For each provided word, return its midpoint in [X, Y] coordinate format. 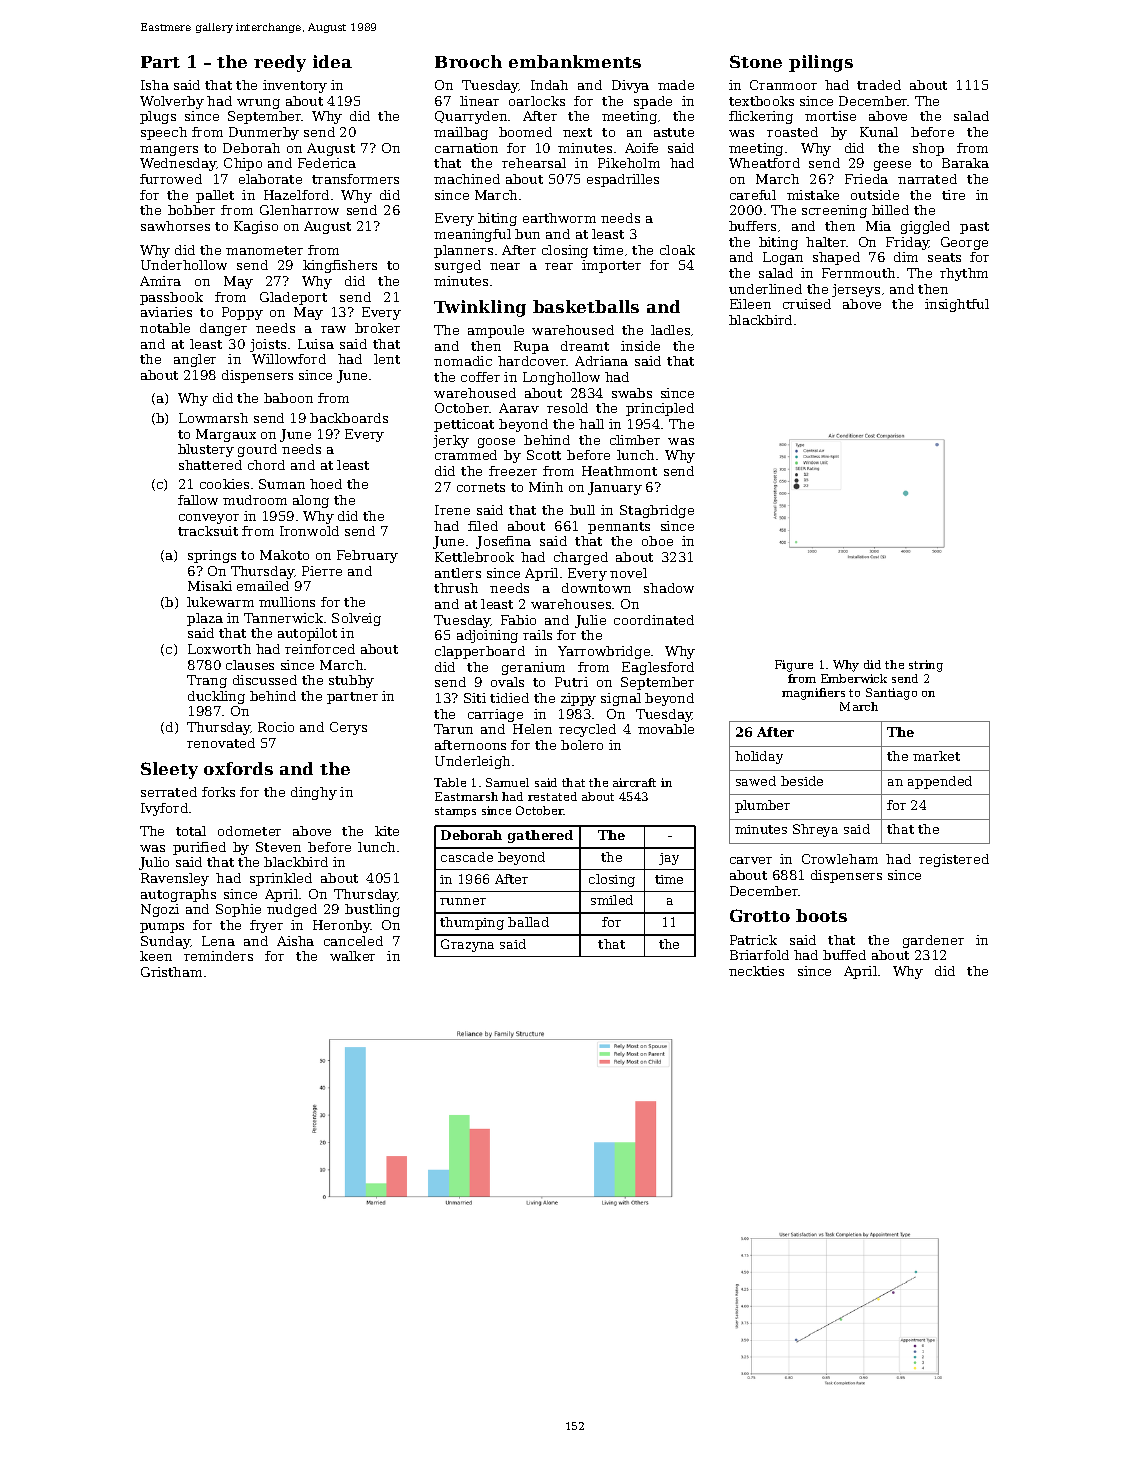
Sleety [169, 770]
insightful [957, 305]
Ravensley [175, 879]
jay [669, 859]
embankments [575, 61]
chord [266, 465]
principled [660, 409]
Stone [756, 61]
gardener [933, 941]
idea [332, 61]
